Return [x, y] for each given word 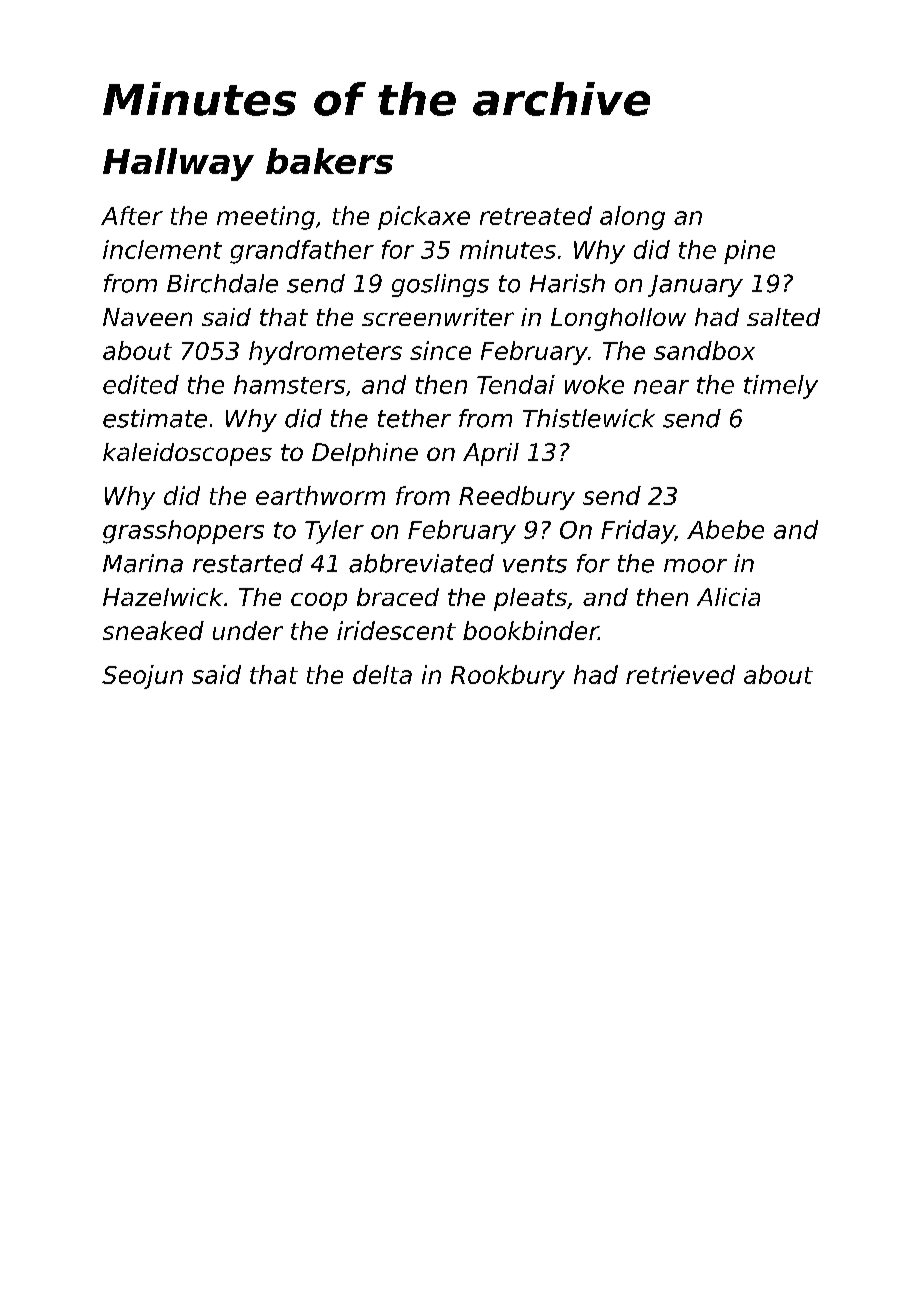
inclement [162, 249]
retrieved [680, 674]
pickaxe [424, 218]
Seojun [142, 677]
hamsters [289, 384]
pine [749, 252]
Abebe [725, 529]
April [491, 454]
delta [382, 674]
